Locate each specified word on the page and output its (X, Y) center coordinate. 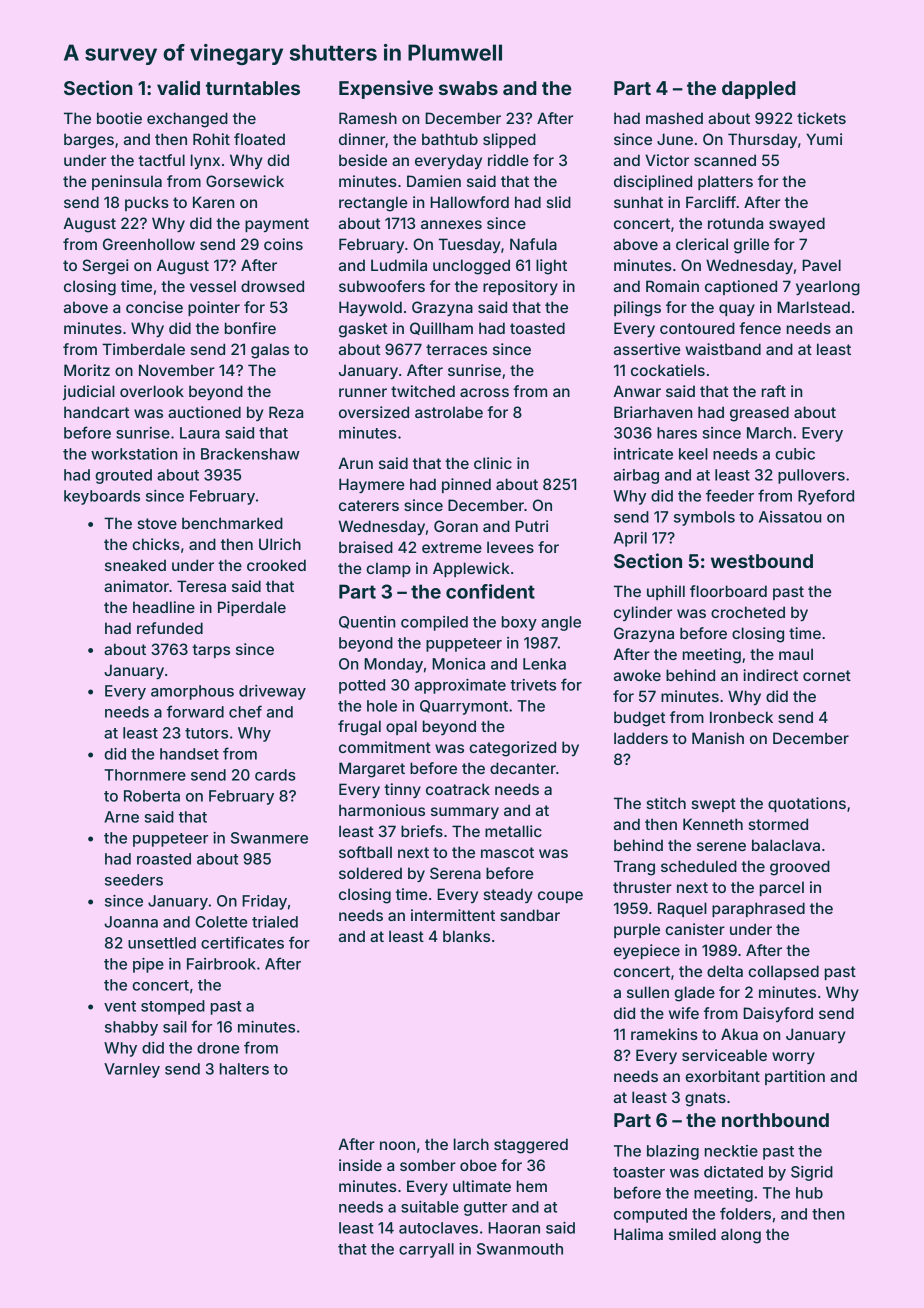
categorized (512, 749)
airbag (636, 476)
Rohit (211, 139)
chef (245, 711)
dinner (362, 139)
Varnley (132, 1070)
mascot (507, 852)
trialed (275, 922)
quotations (807, 804)
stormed (778, 824)
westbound (762, 561)
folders (745, 1213)
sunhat (638, 202)
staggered (531, 1146)
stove (157, 523)
